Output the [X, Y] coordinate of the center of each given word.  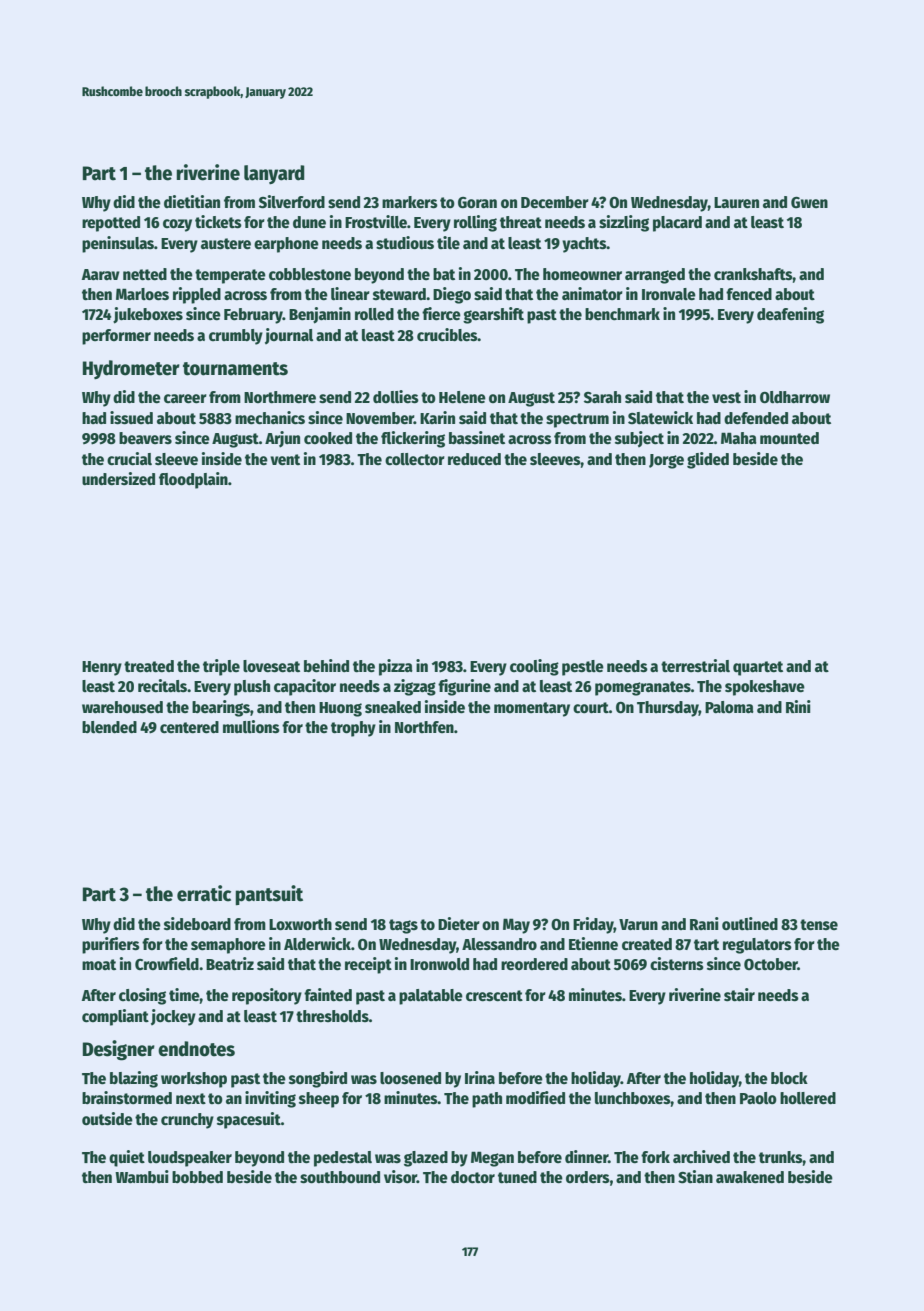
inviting [270, 1099]
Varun [638, 924]
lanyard [274, 174]
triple [221, 667]
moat [99, 964]
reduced [474, 459]
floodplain [193, 480]
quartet [758, 668]
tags [403, 926]
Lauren [736, 203]
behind [326, 666]
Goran [477, 202]
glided [708, 460]
